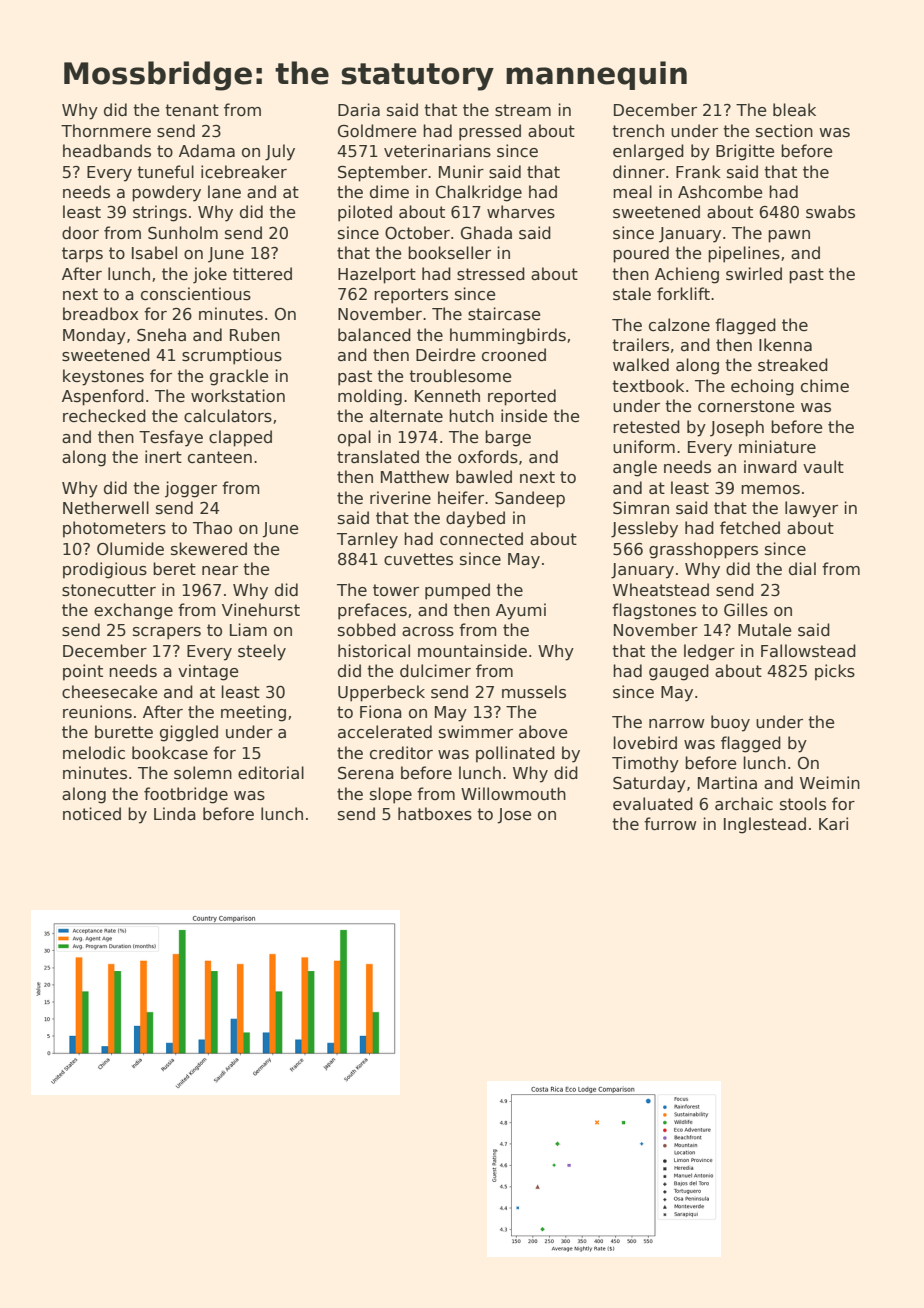 The image size is (924, 1308). What do you see at coordinates (370, 397) in the document?
I see `molding` at bounding box center [370, 397].
